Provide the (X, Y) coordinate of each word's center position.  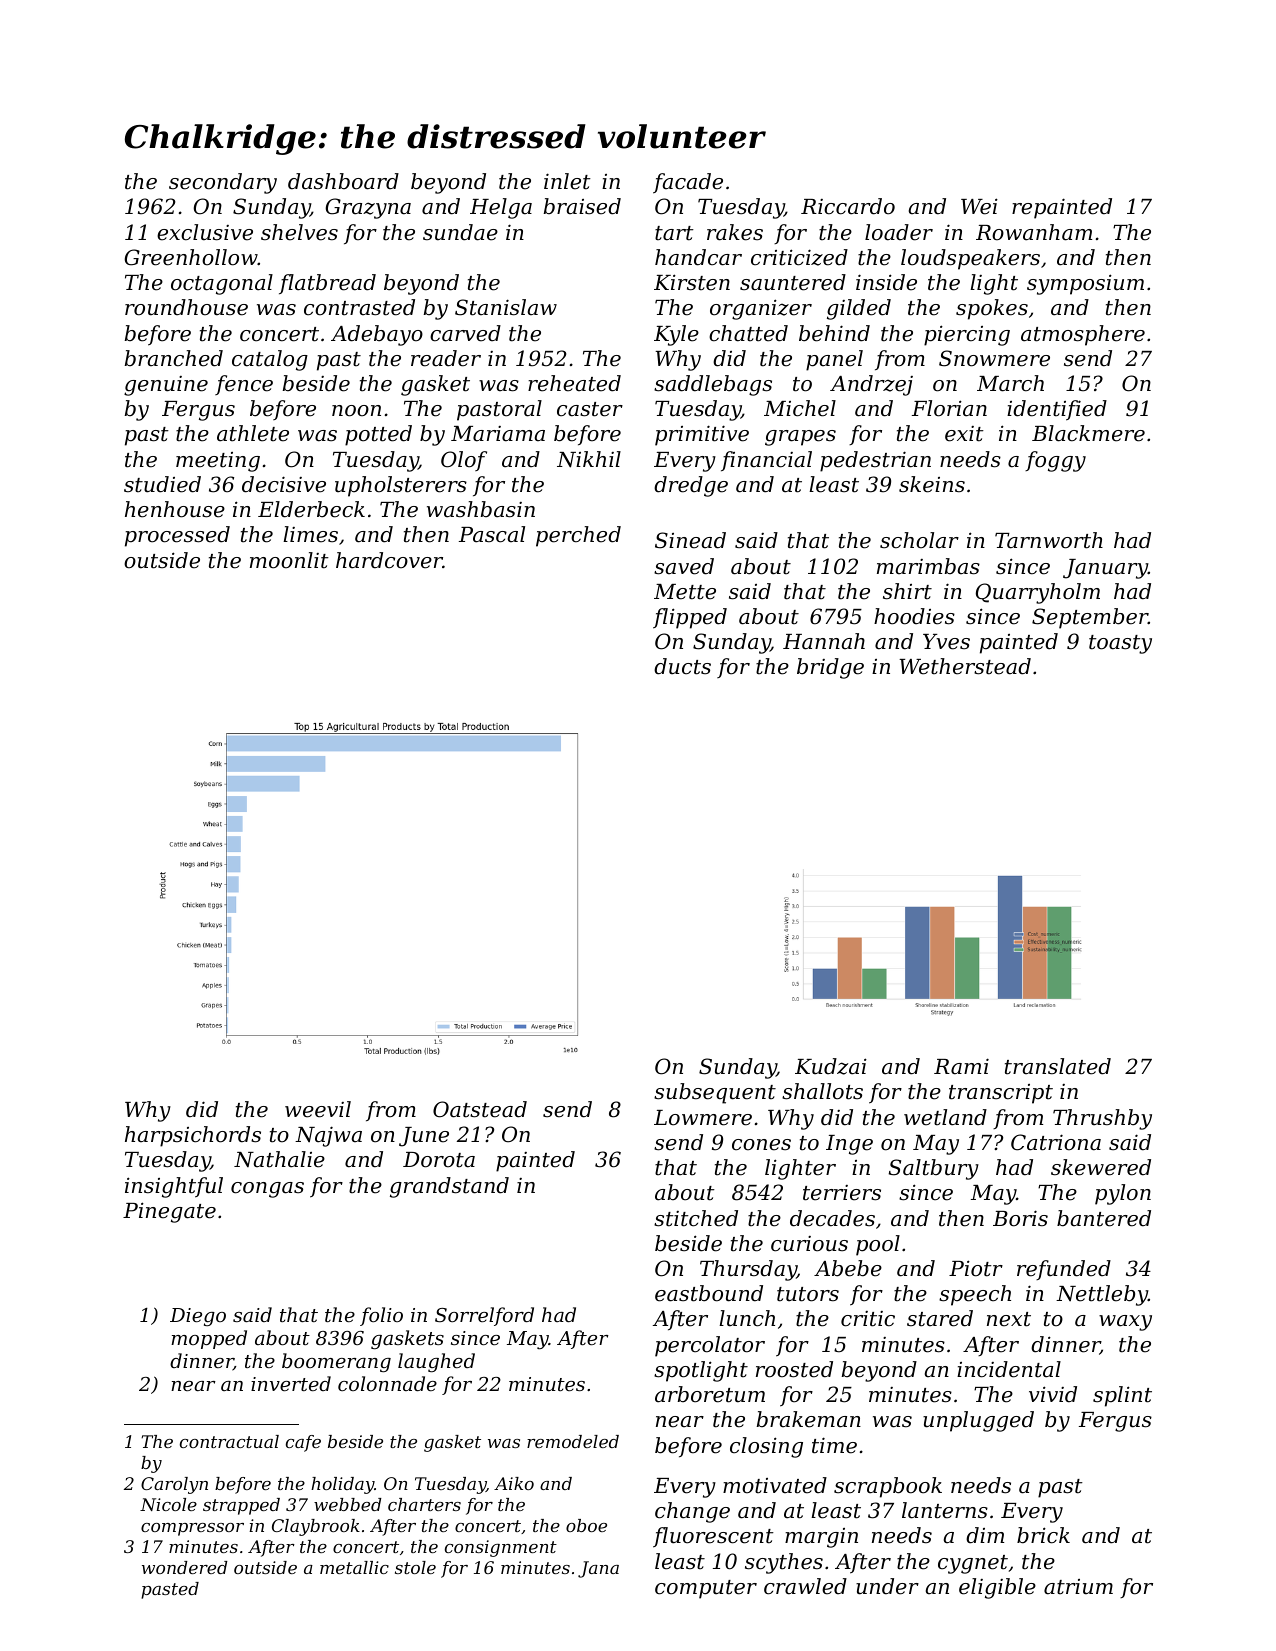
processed (177, 536)
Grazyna (368, 208)
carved (465, 333)
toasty (1120, 644)
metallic (354, 1567)
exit (964, 434)
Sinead (690, 540)
